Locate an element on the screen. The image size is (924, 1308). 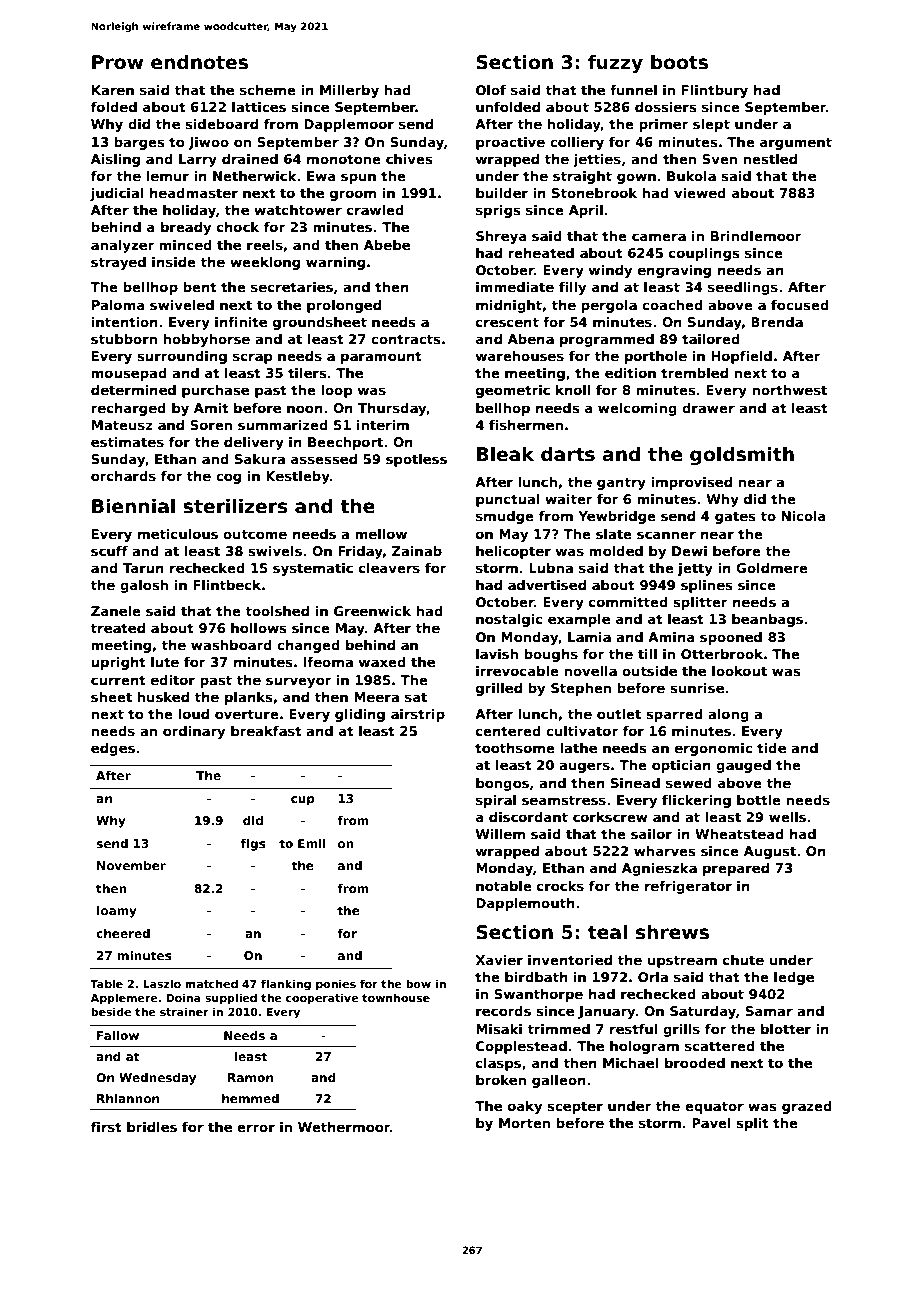
monotone is located at coordinates (344, 159).
